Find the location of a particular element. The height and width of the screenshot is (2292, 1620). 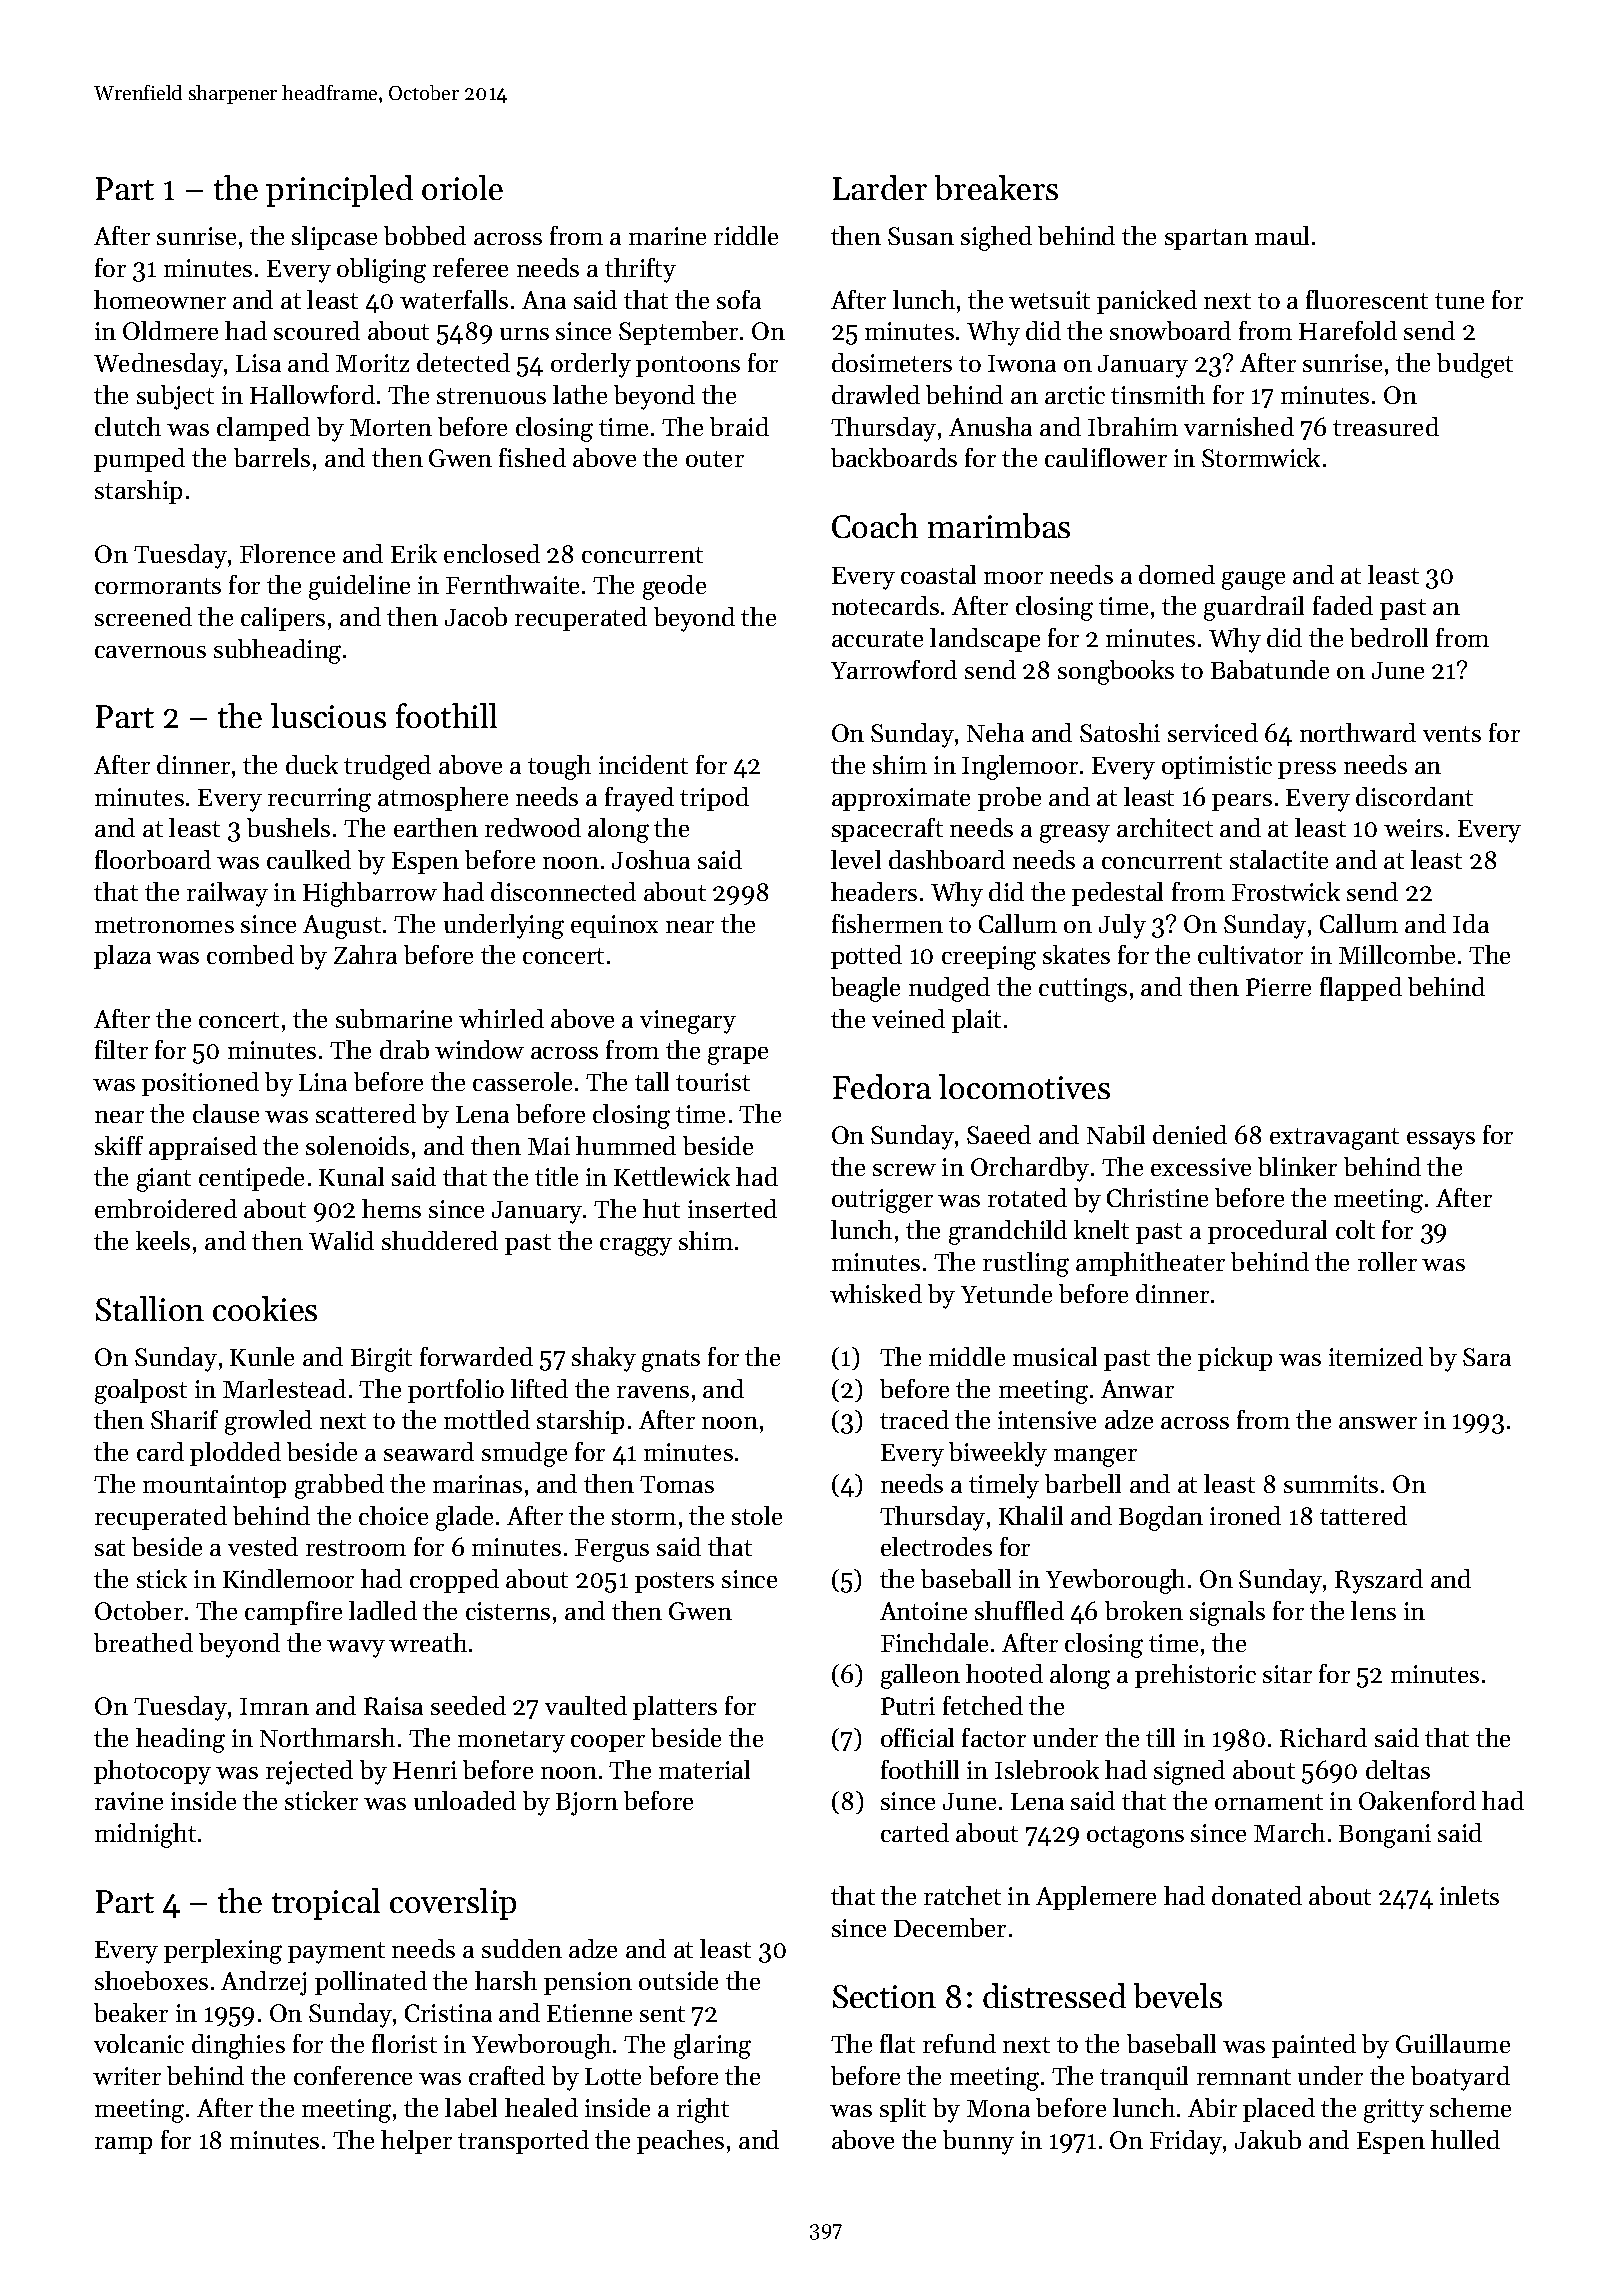

pumped is located at coordinates (139, 460).
